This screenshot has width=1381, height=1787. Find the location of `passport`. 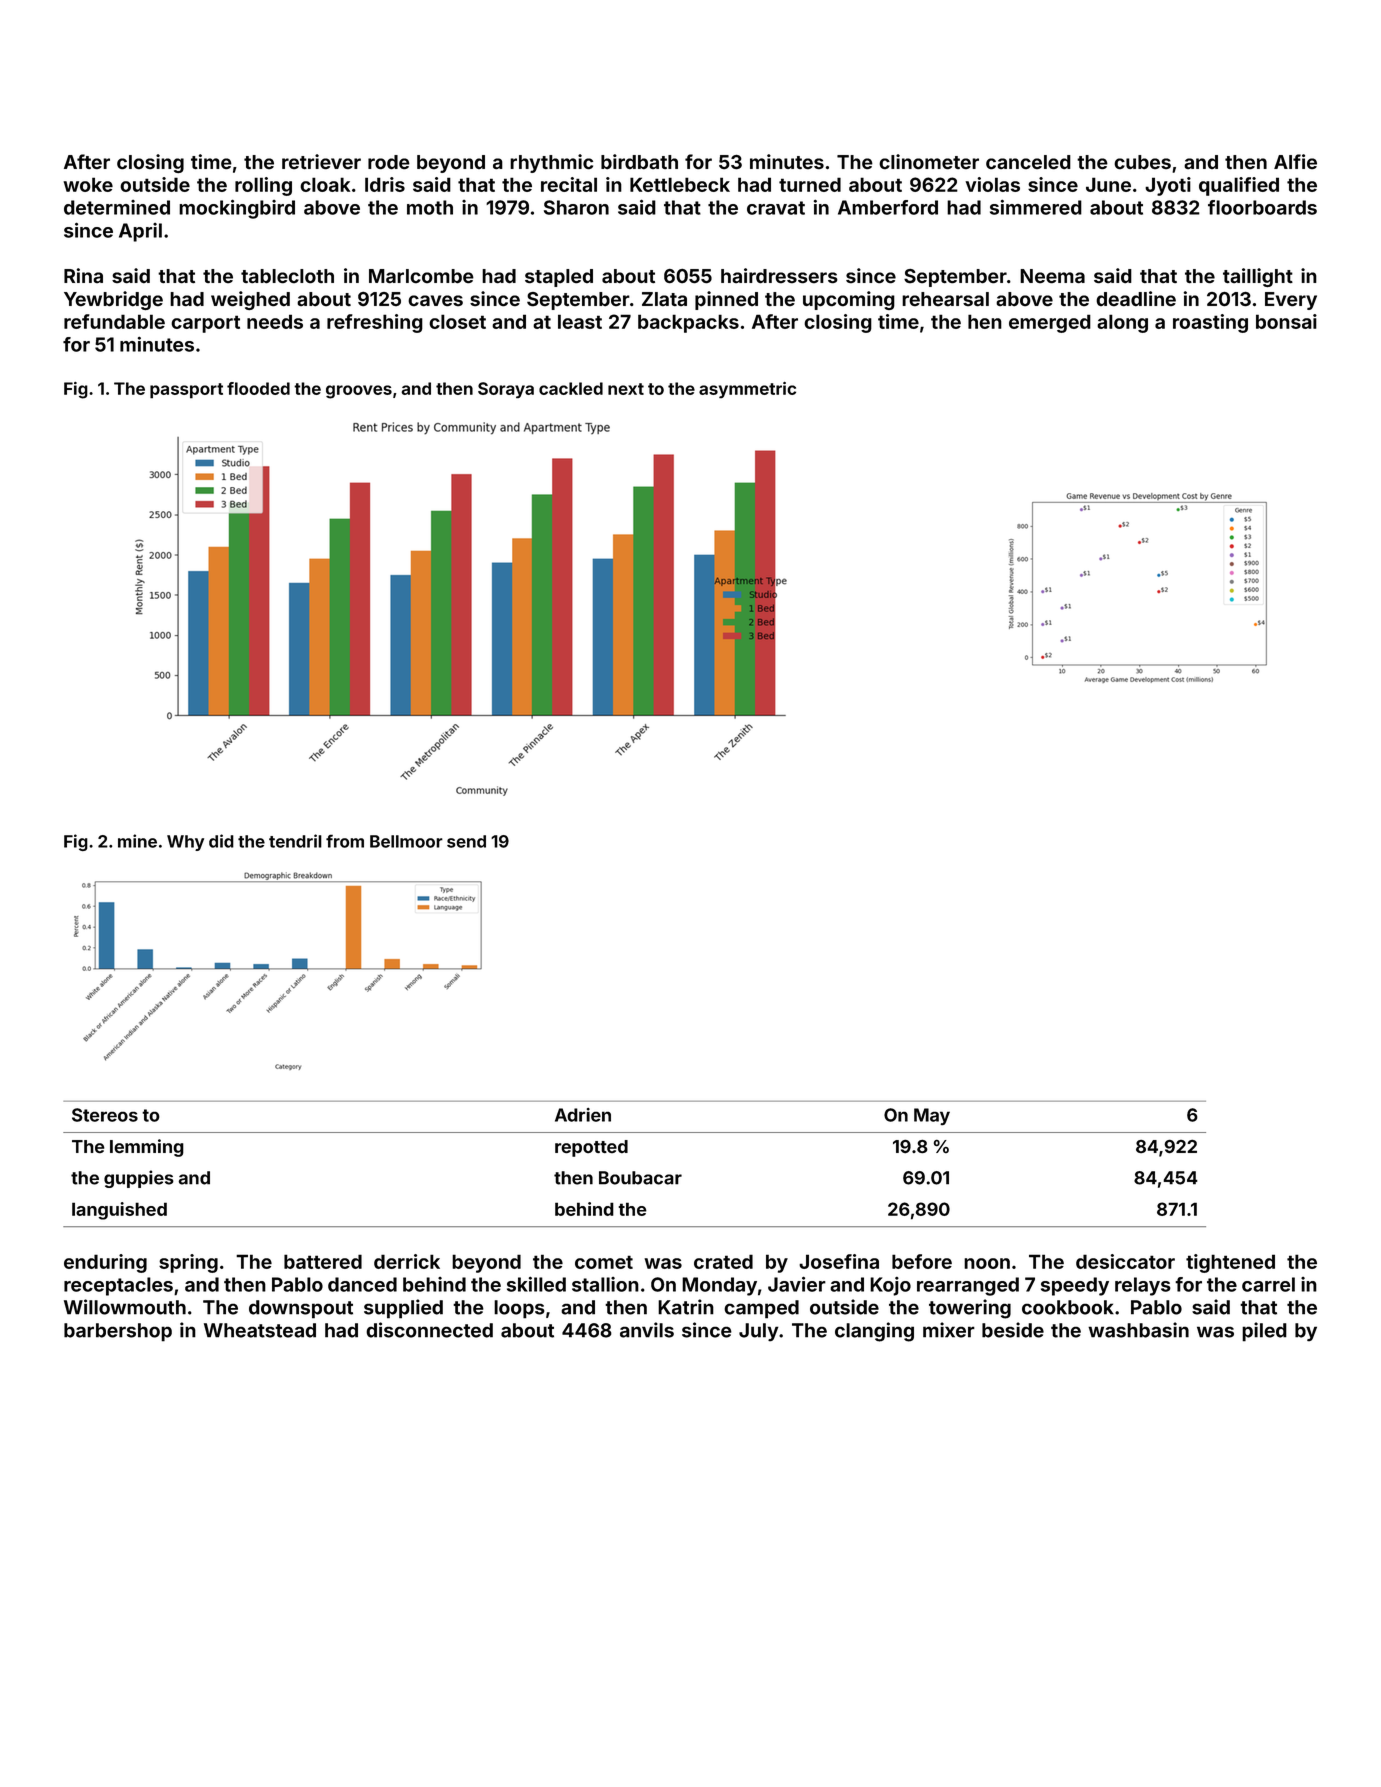

passport is located at coordinates (186, 391).
